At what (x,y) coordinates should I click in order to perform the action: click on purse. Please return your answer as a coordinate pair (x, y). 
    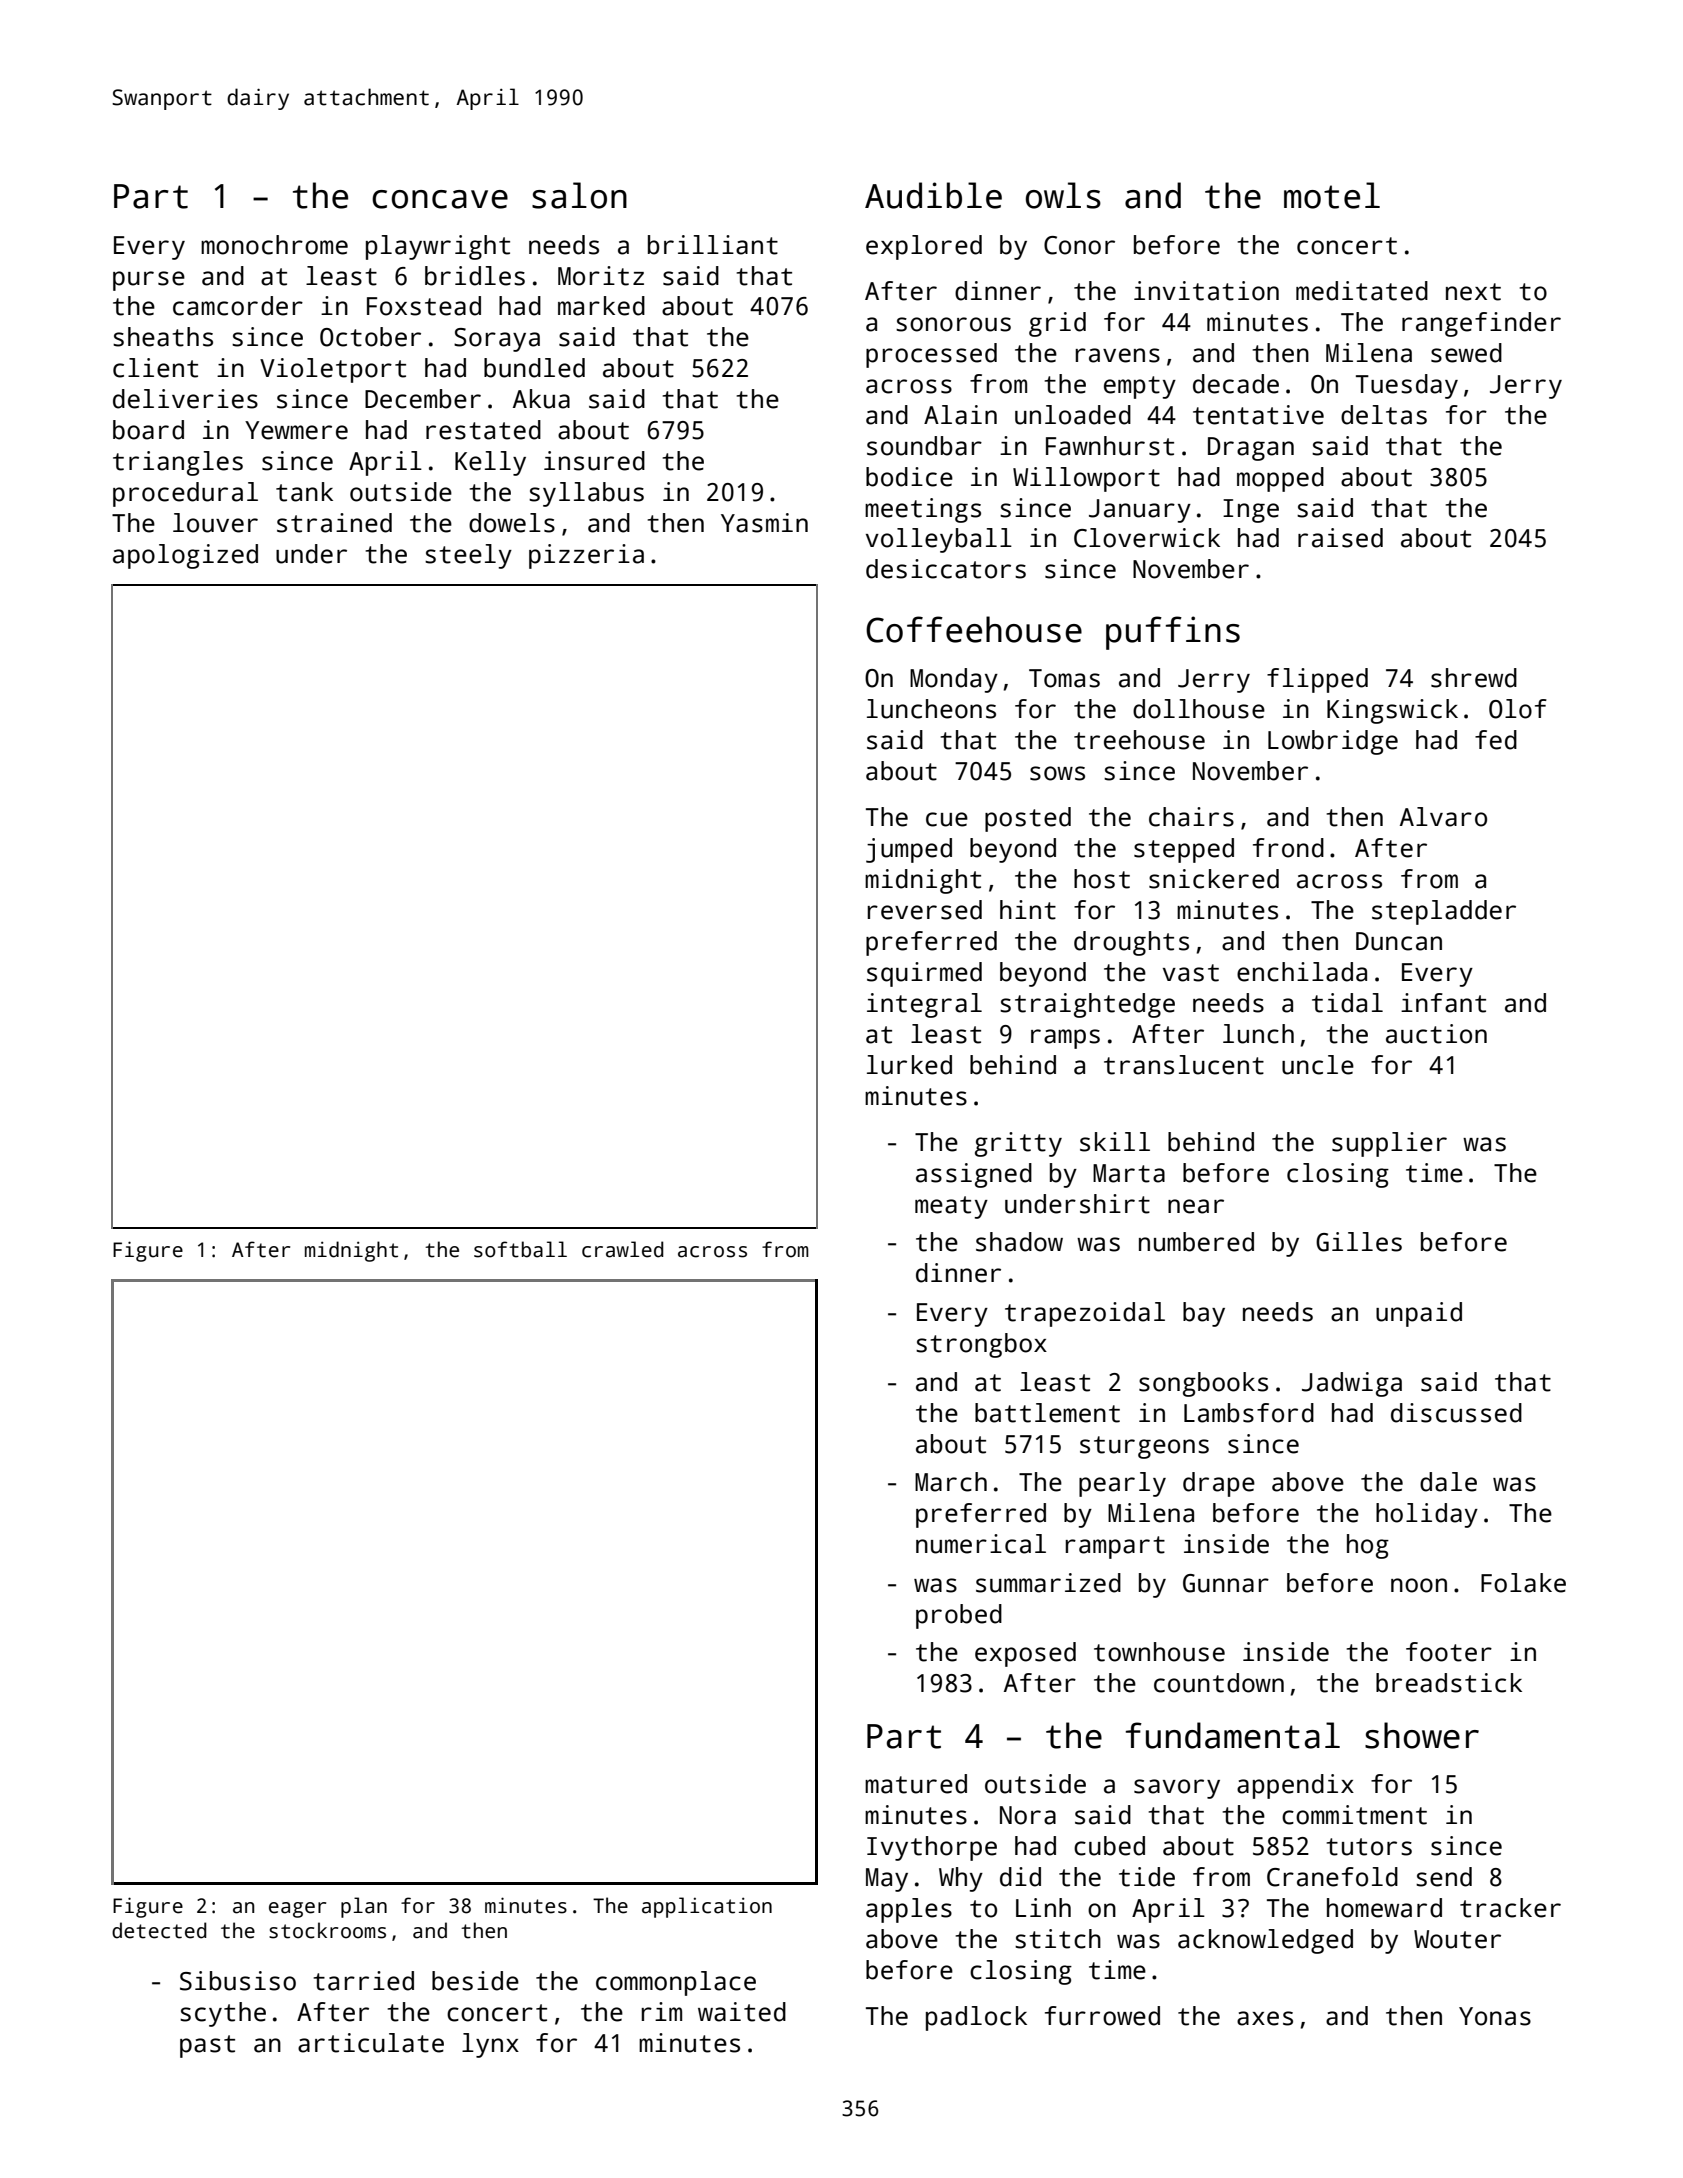
    Looking at the image, I should click on (149, 281).
